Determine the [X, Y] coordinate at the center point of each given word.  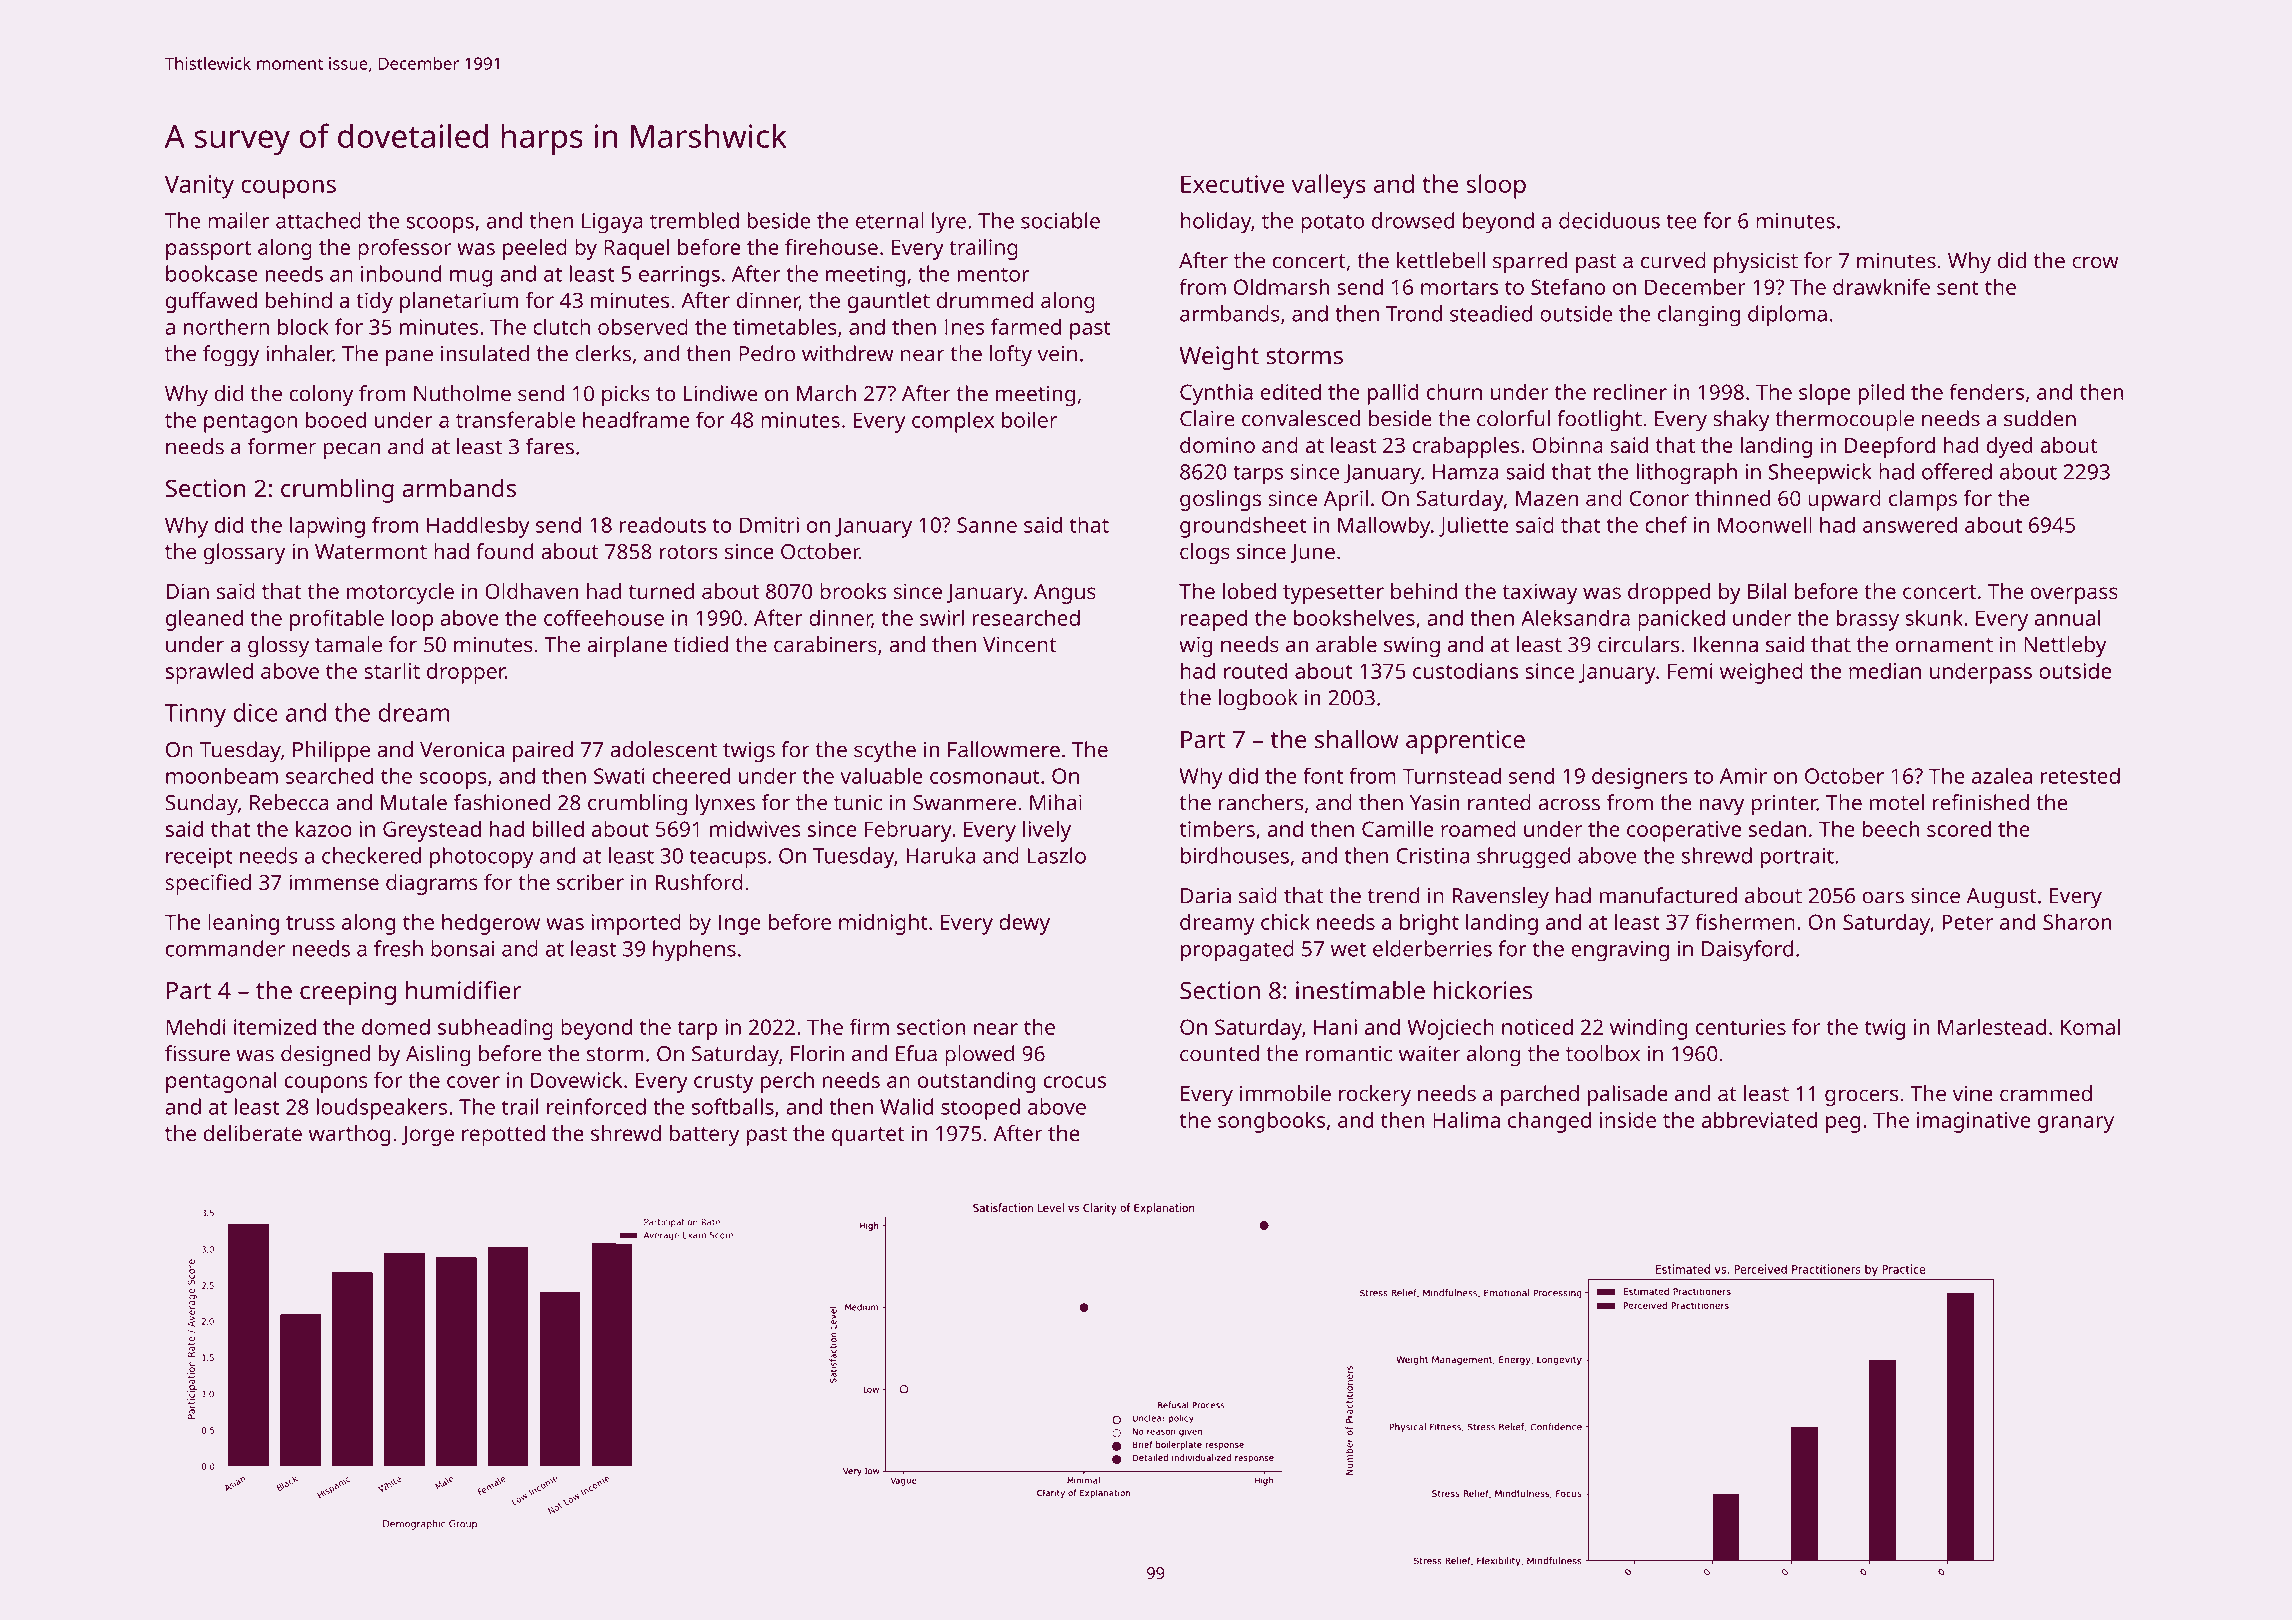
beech [1890, 828]
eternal [890, 220]
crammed [2046, 1093]
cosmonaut [985, 776]
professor [405, 249]
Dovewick [576, 1080]
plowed [979, 1056]
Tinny [195, 716]
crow [2095, 262]
